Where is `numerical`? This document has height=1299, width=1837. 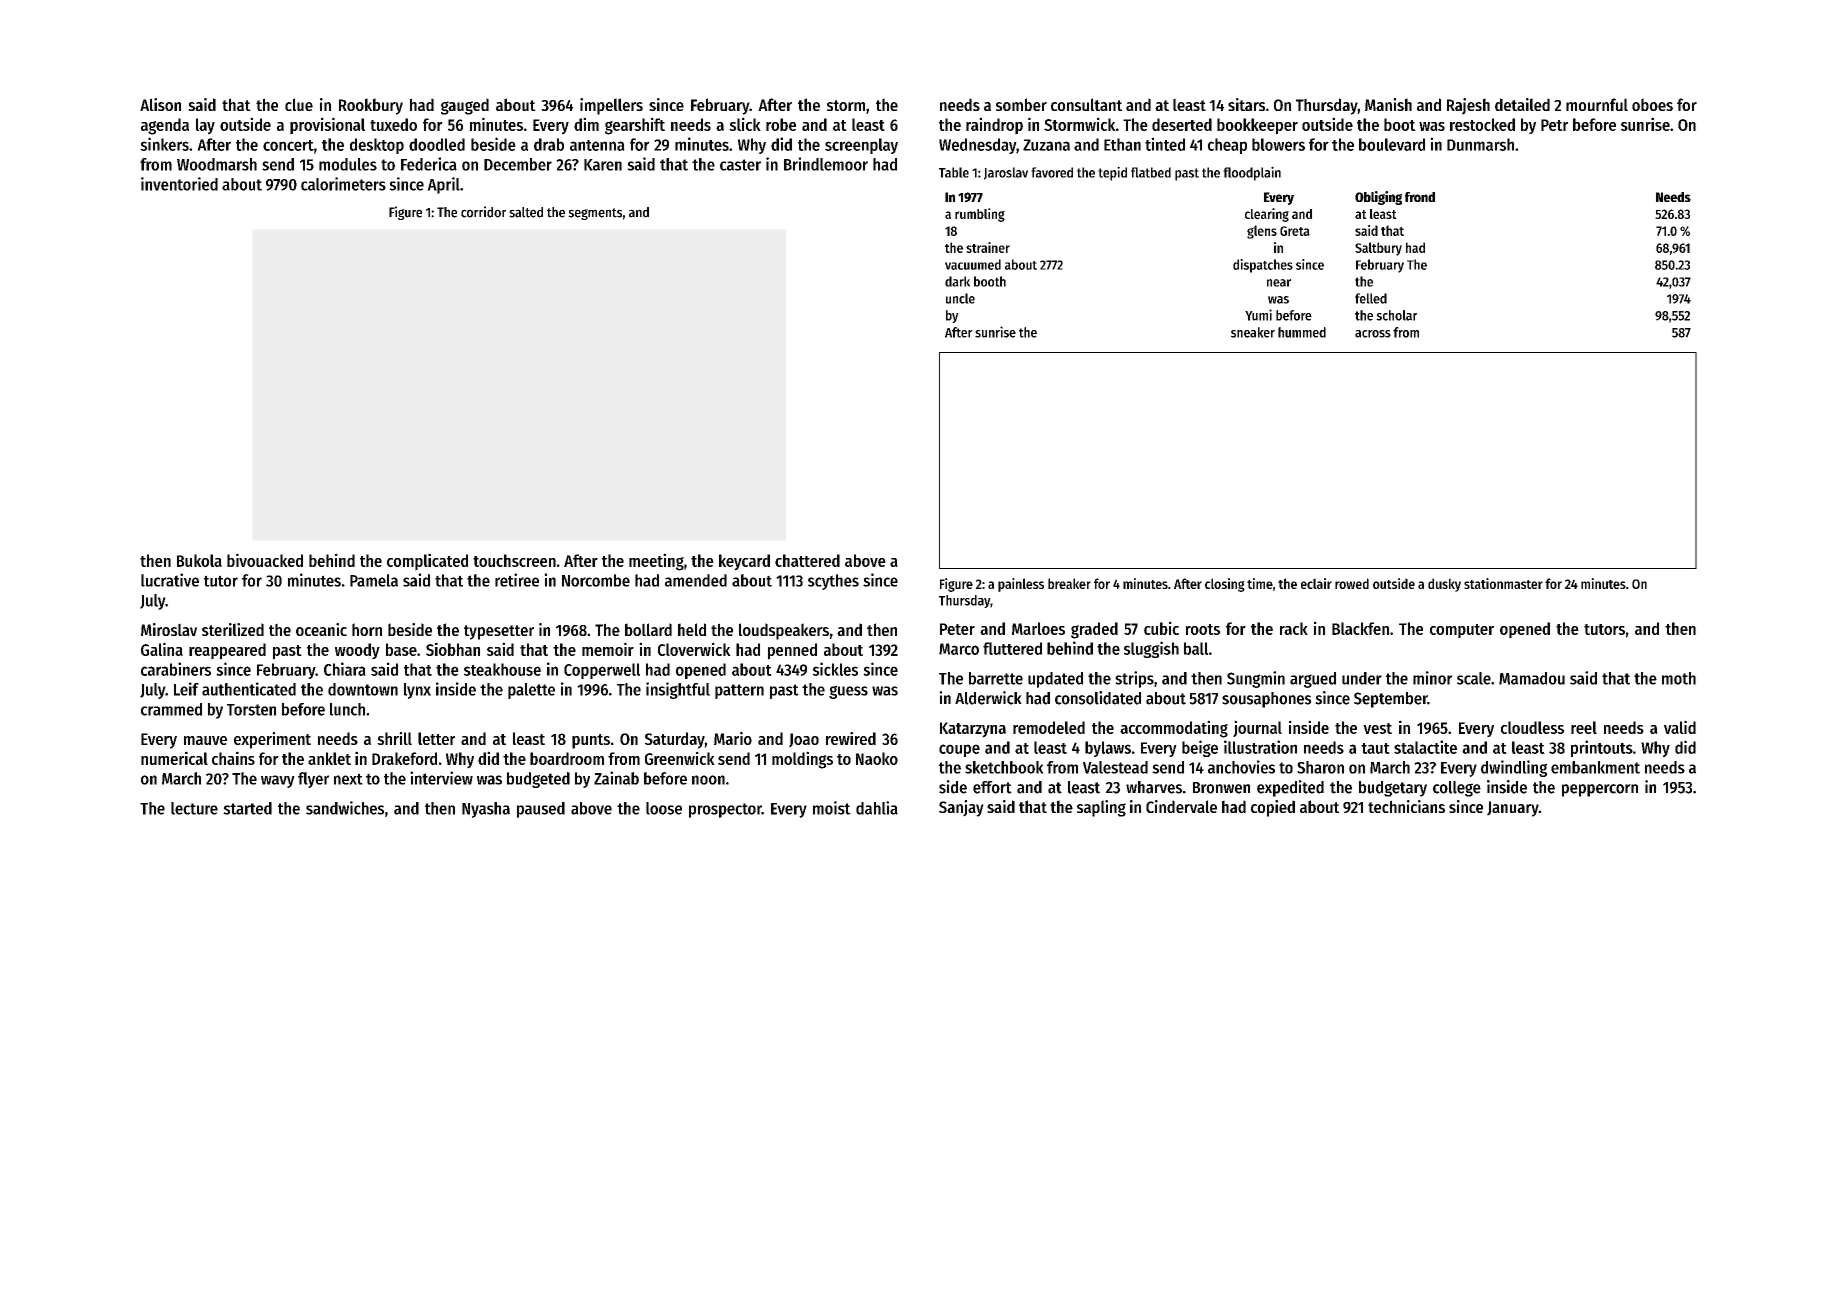 numerical is located at coordinates (174, 758).
